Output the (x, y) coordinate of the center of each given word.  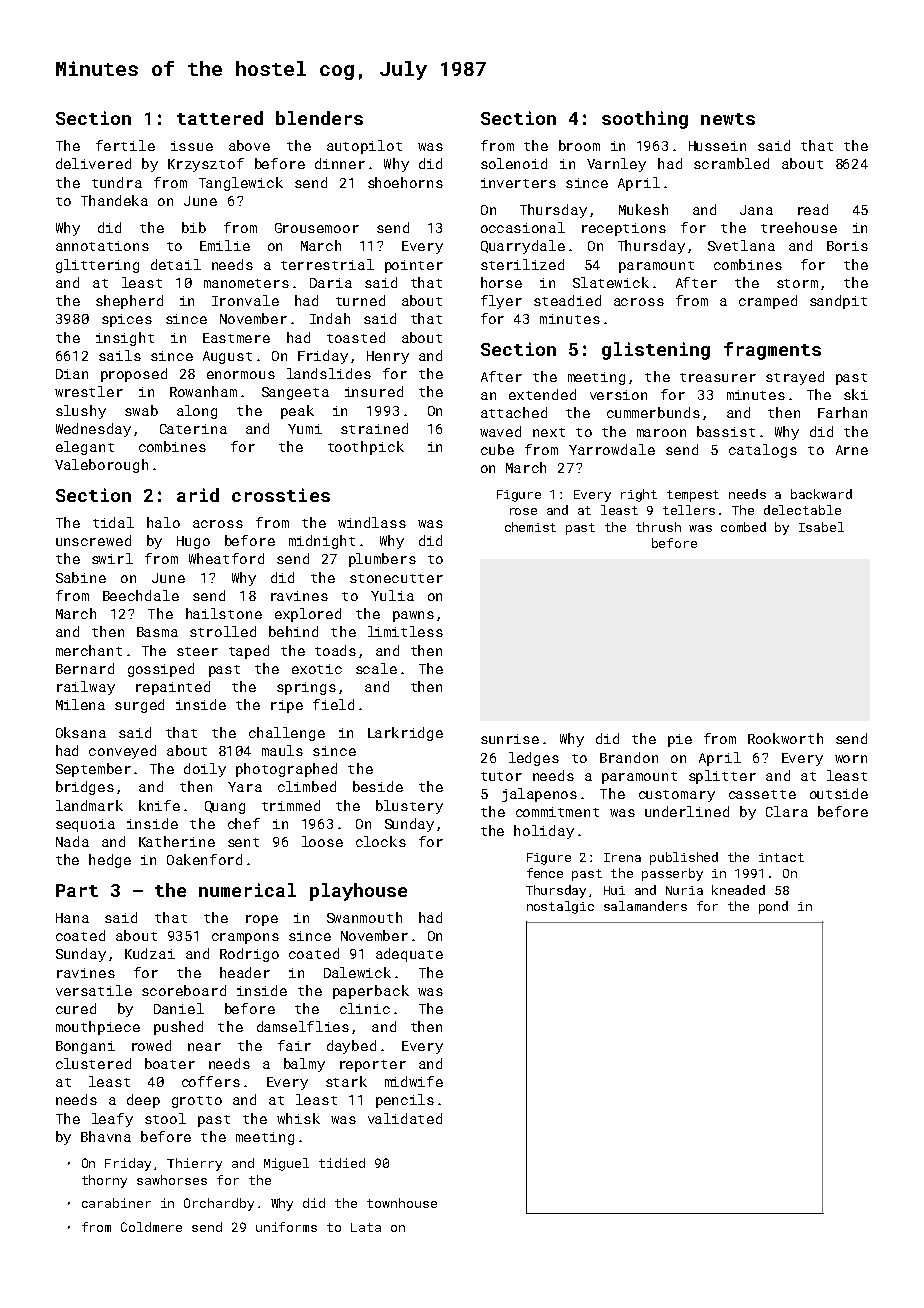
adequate (409, 955)
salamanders (645, 906)
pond (773, 907)
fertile (125, 145)
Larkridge (405, 734)
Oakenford (204, 859)
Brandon (629, 757)
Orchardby (219, 1204)
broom (579, 145)
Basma (157, 632)
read (813, 209)
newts (728, 119)
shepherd (129, 302)
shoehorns (405, 182)
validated (405, 1118)
